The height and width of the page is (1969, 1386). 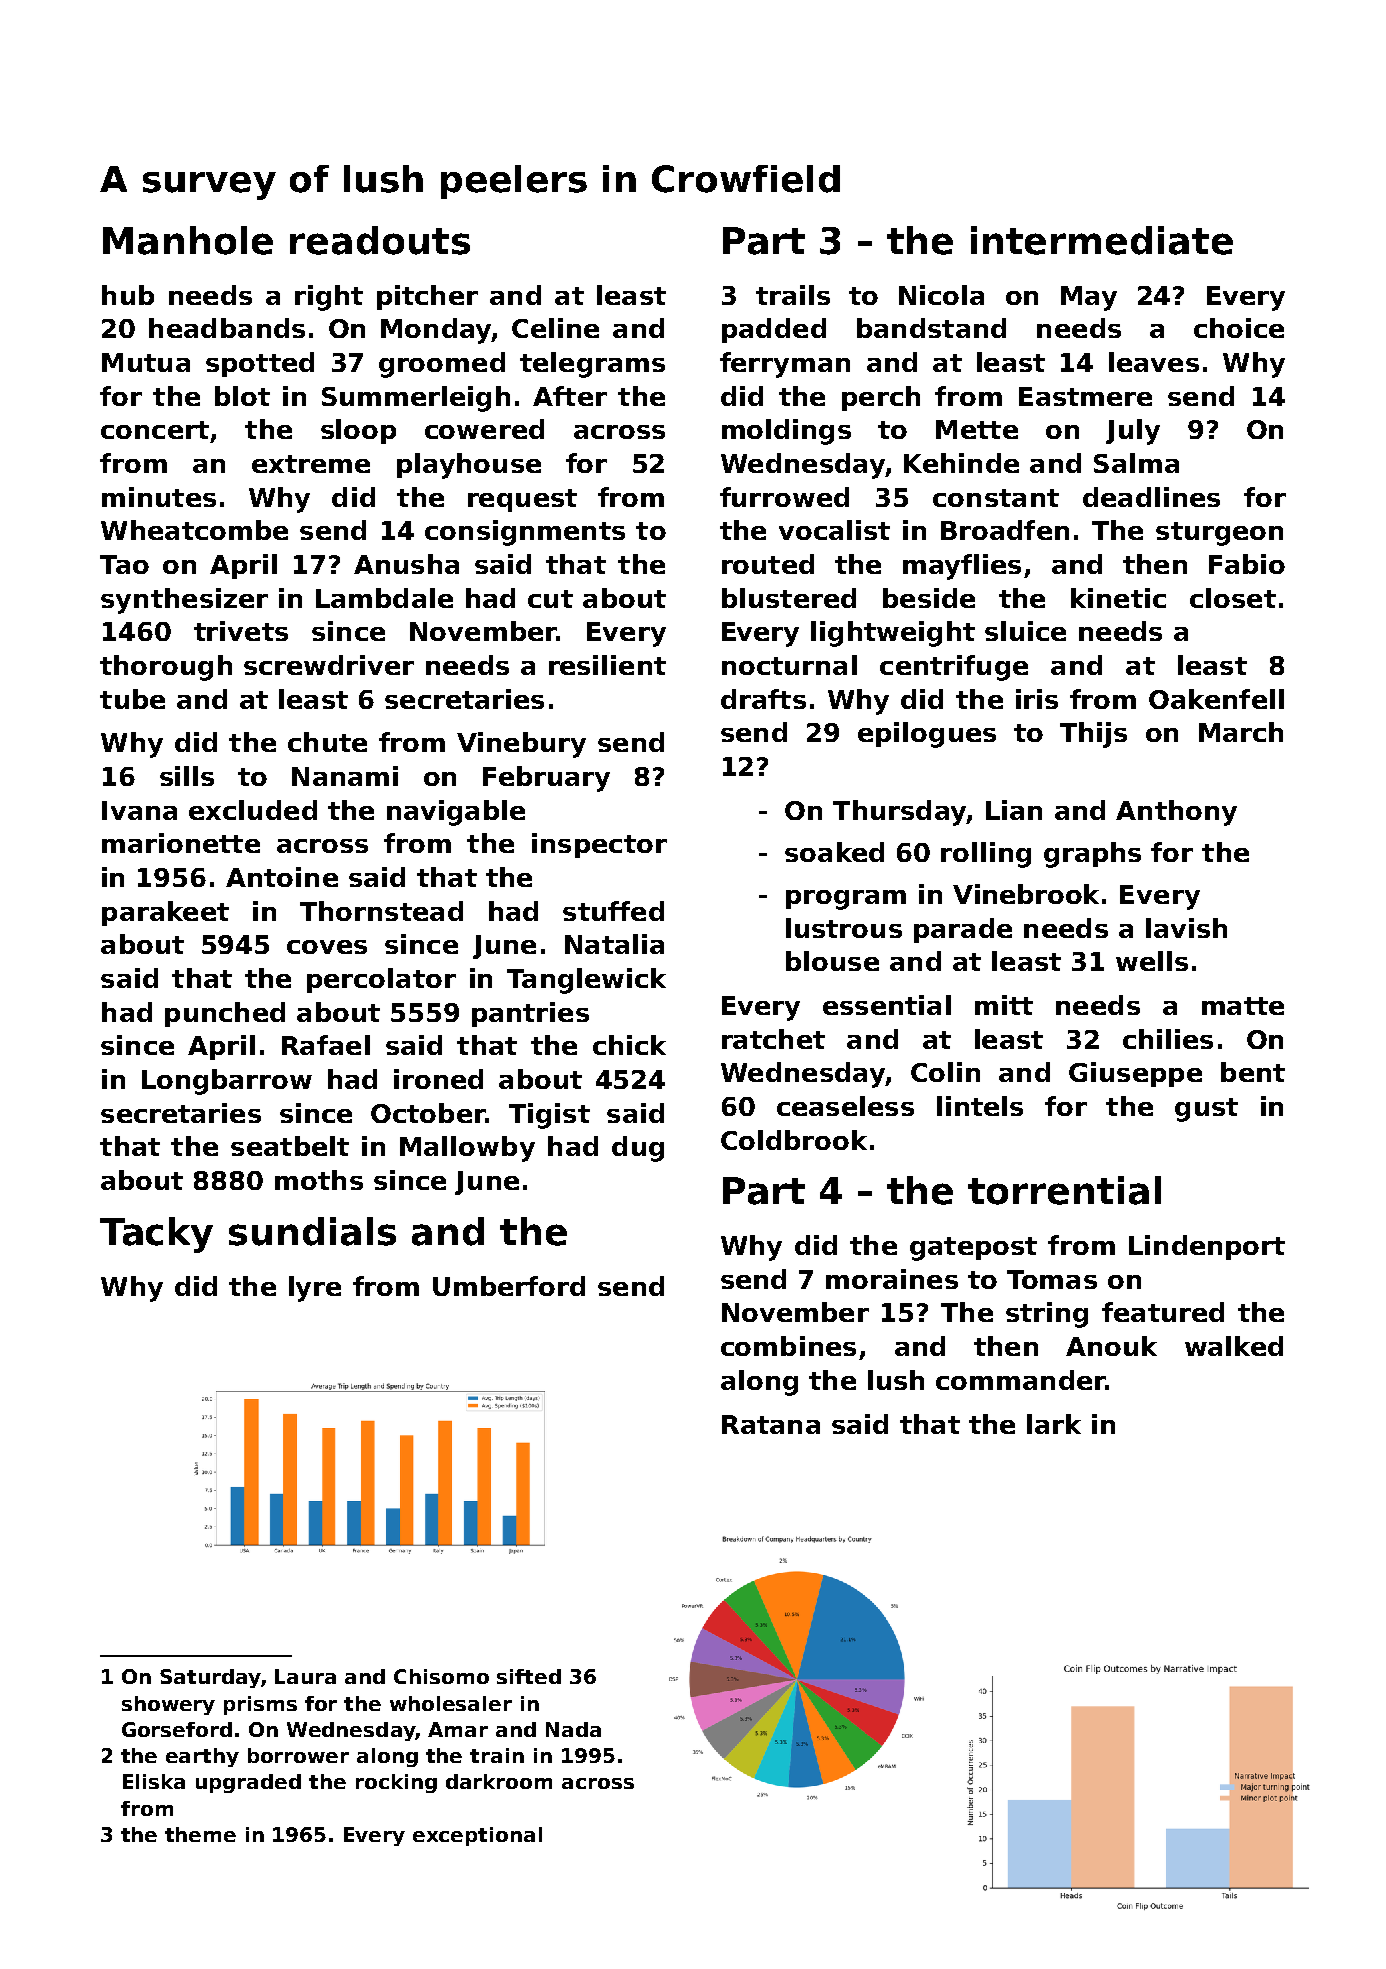 I want to click on Umberford, so click(x=509, y=1286).
